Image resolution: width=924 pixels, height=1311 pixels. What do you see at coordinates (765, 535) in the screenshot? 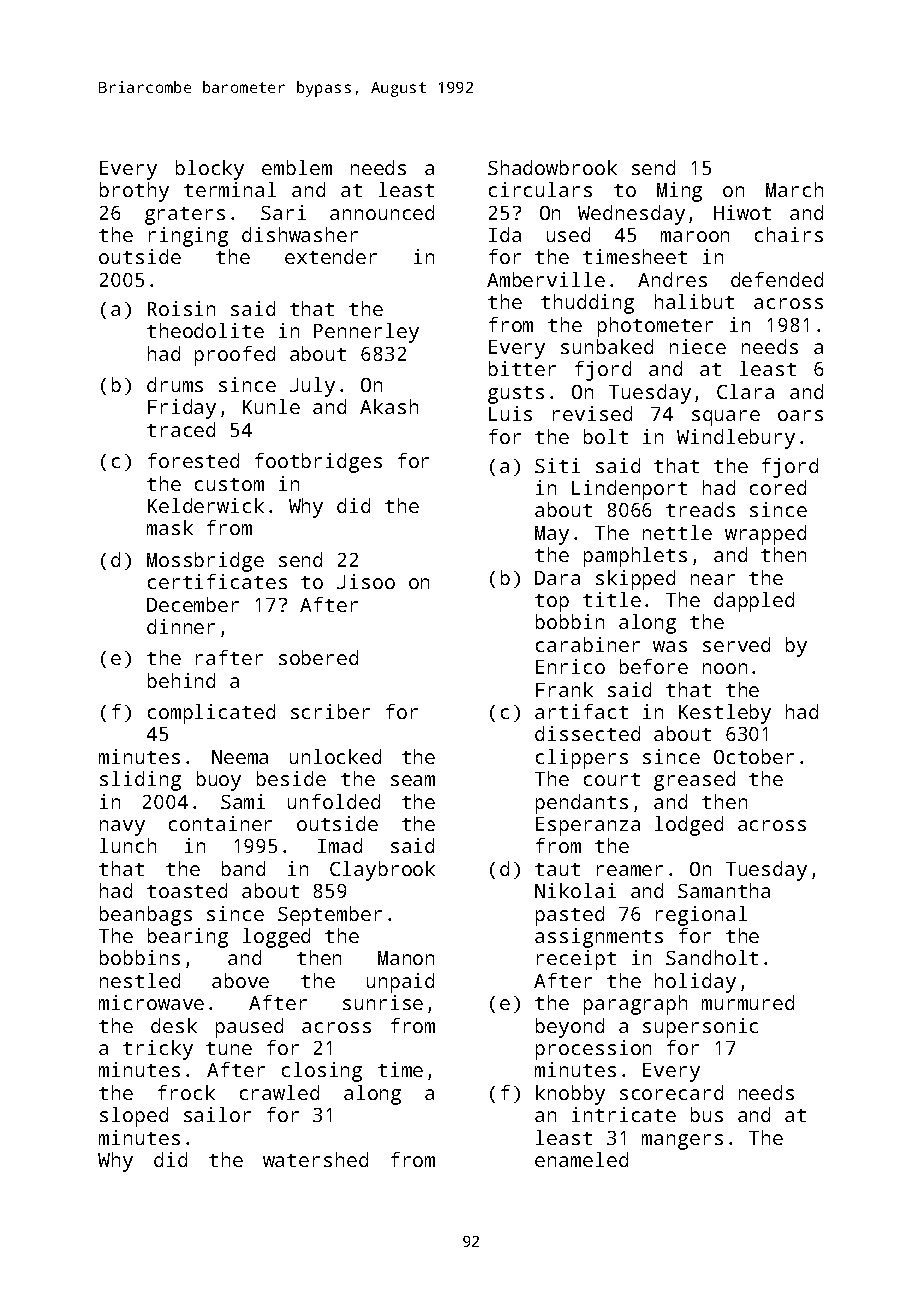
I see `wrapped` at bounding box center [765, 535].
